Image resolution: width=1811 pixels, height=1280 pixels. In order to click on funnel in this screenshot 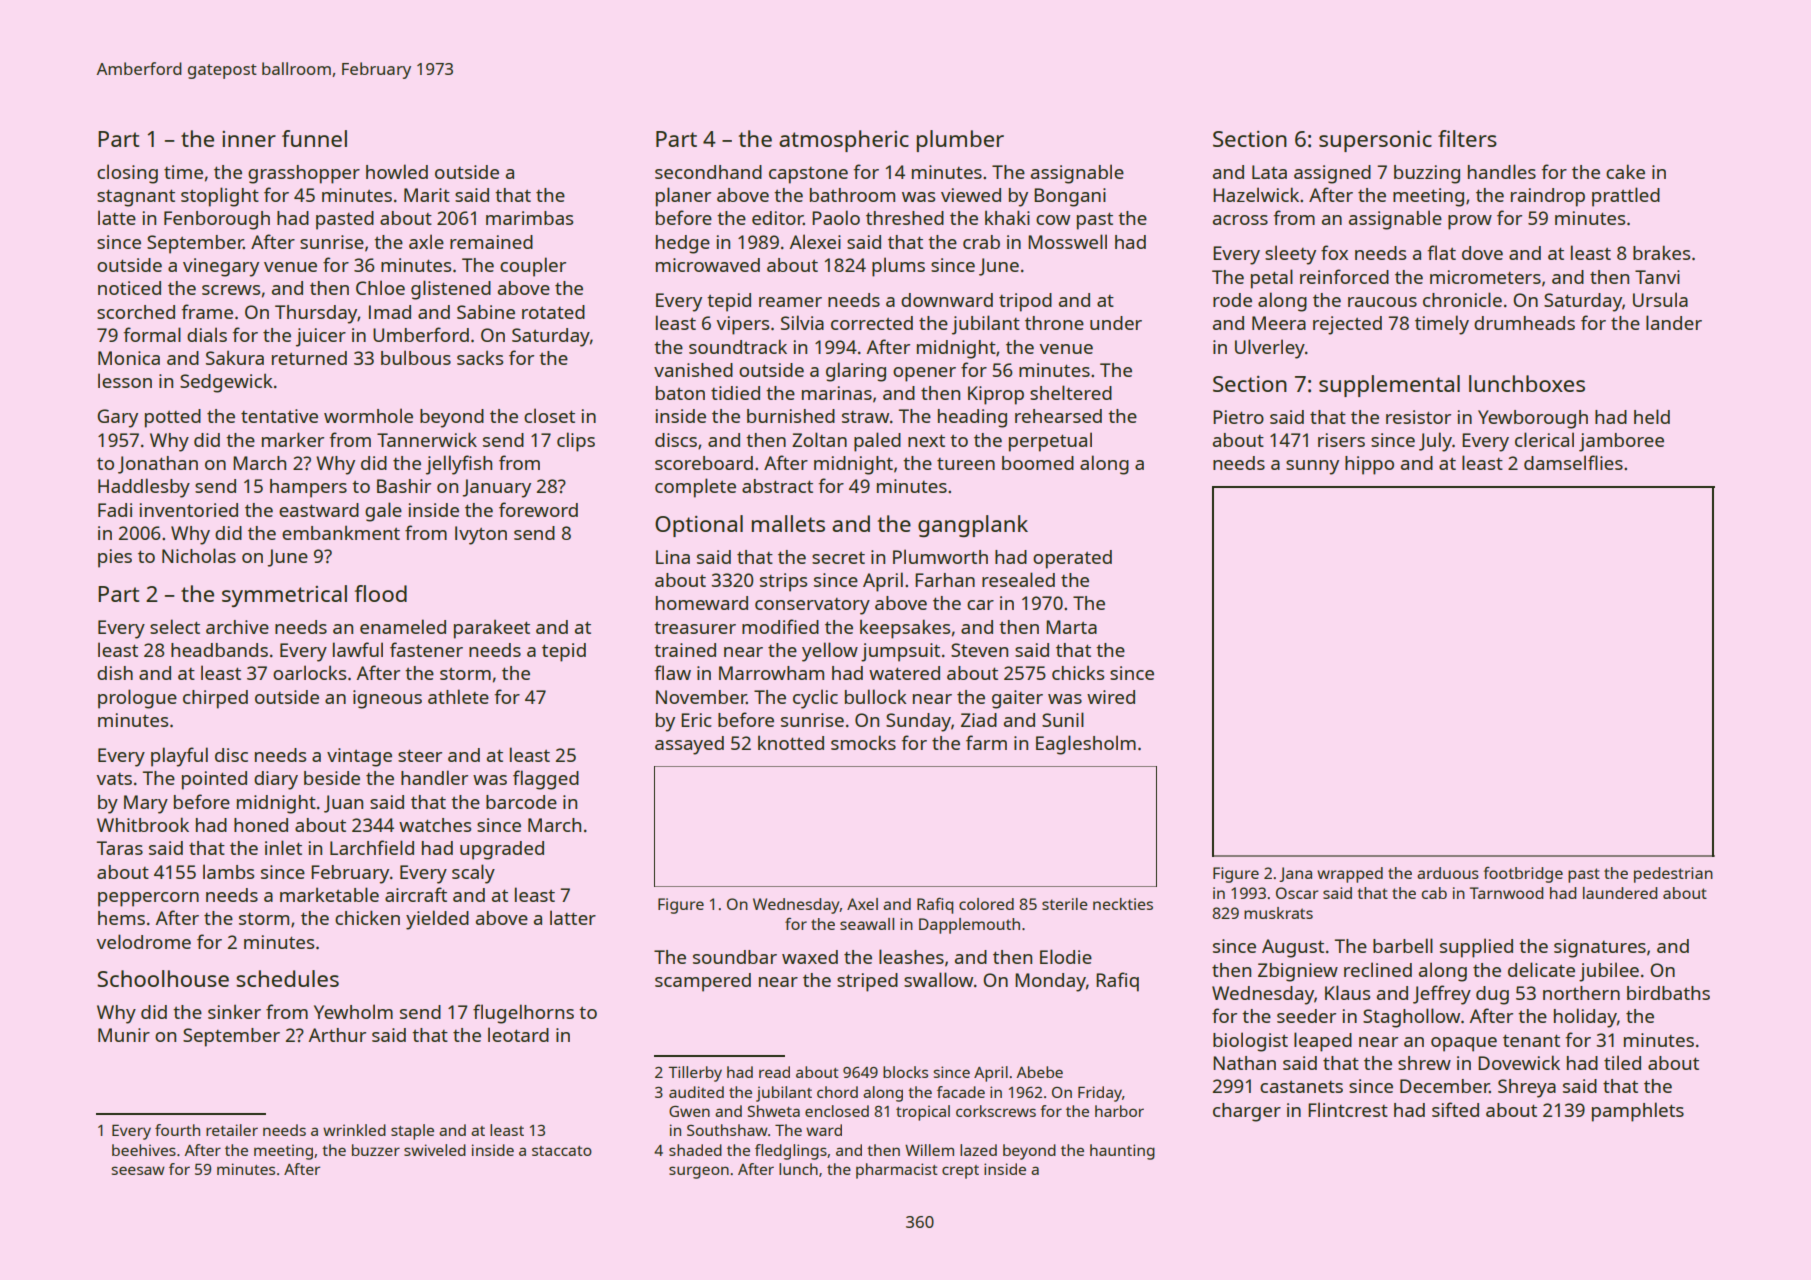, I will do `click(314, 138)`.
